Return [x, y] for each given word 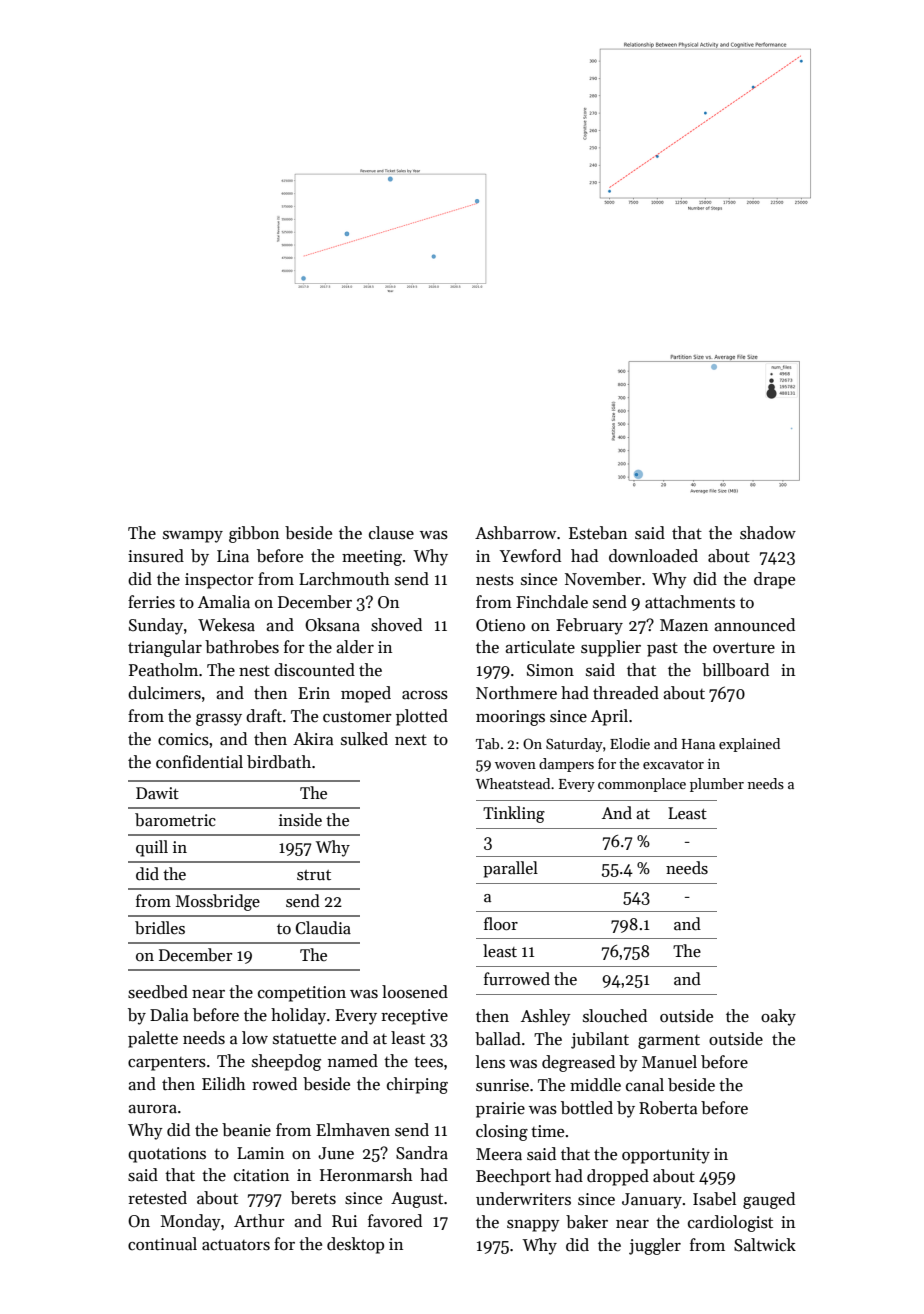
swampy [193, 537]
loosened [415, 992]
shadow [768, 533]
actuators [236, 1245]
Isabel [714, 1199]
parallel [510, 869]
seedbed [158, 992]
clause [391, 533]
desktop [355, 1245]
